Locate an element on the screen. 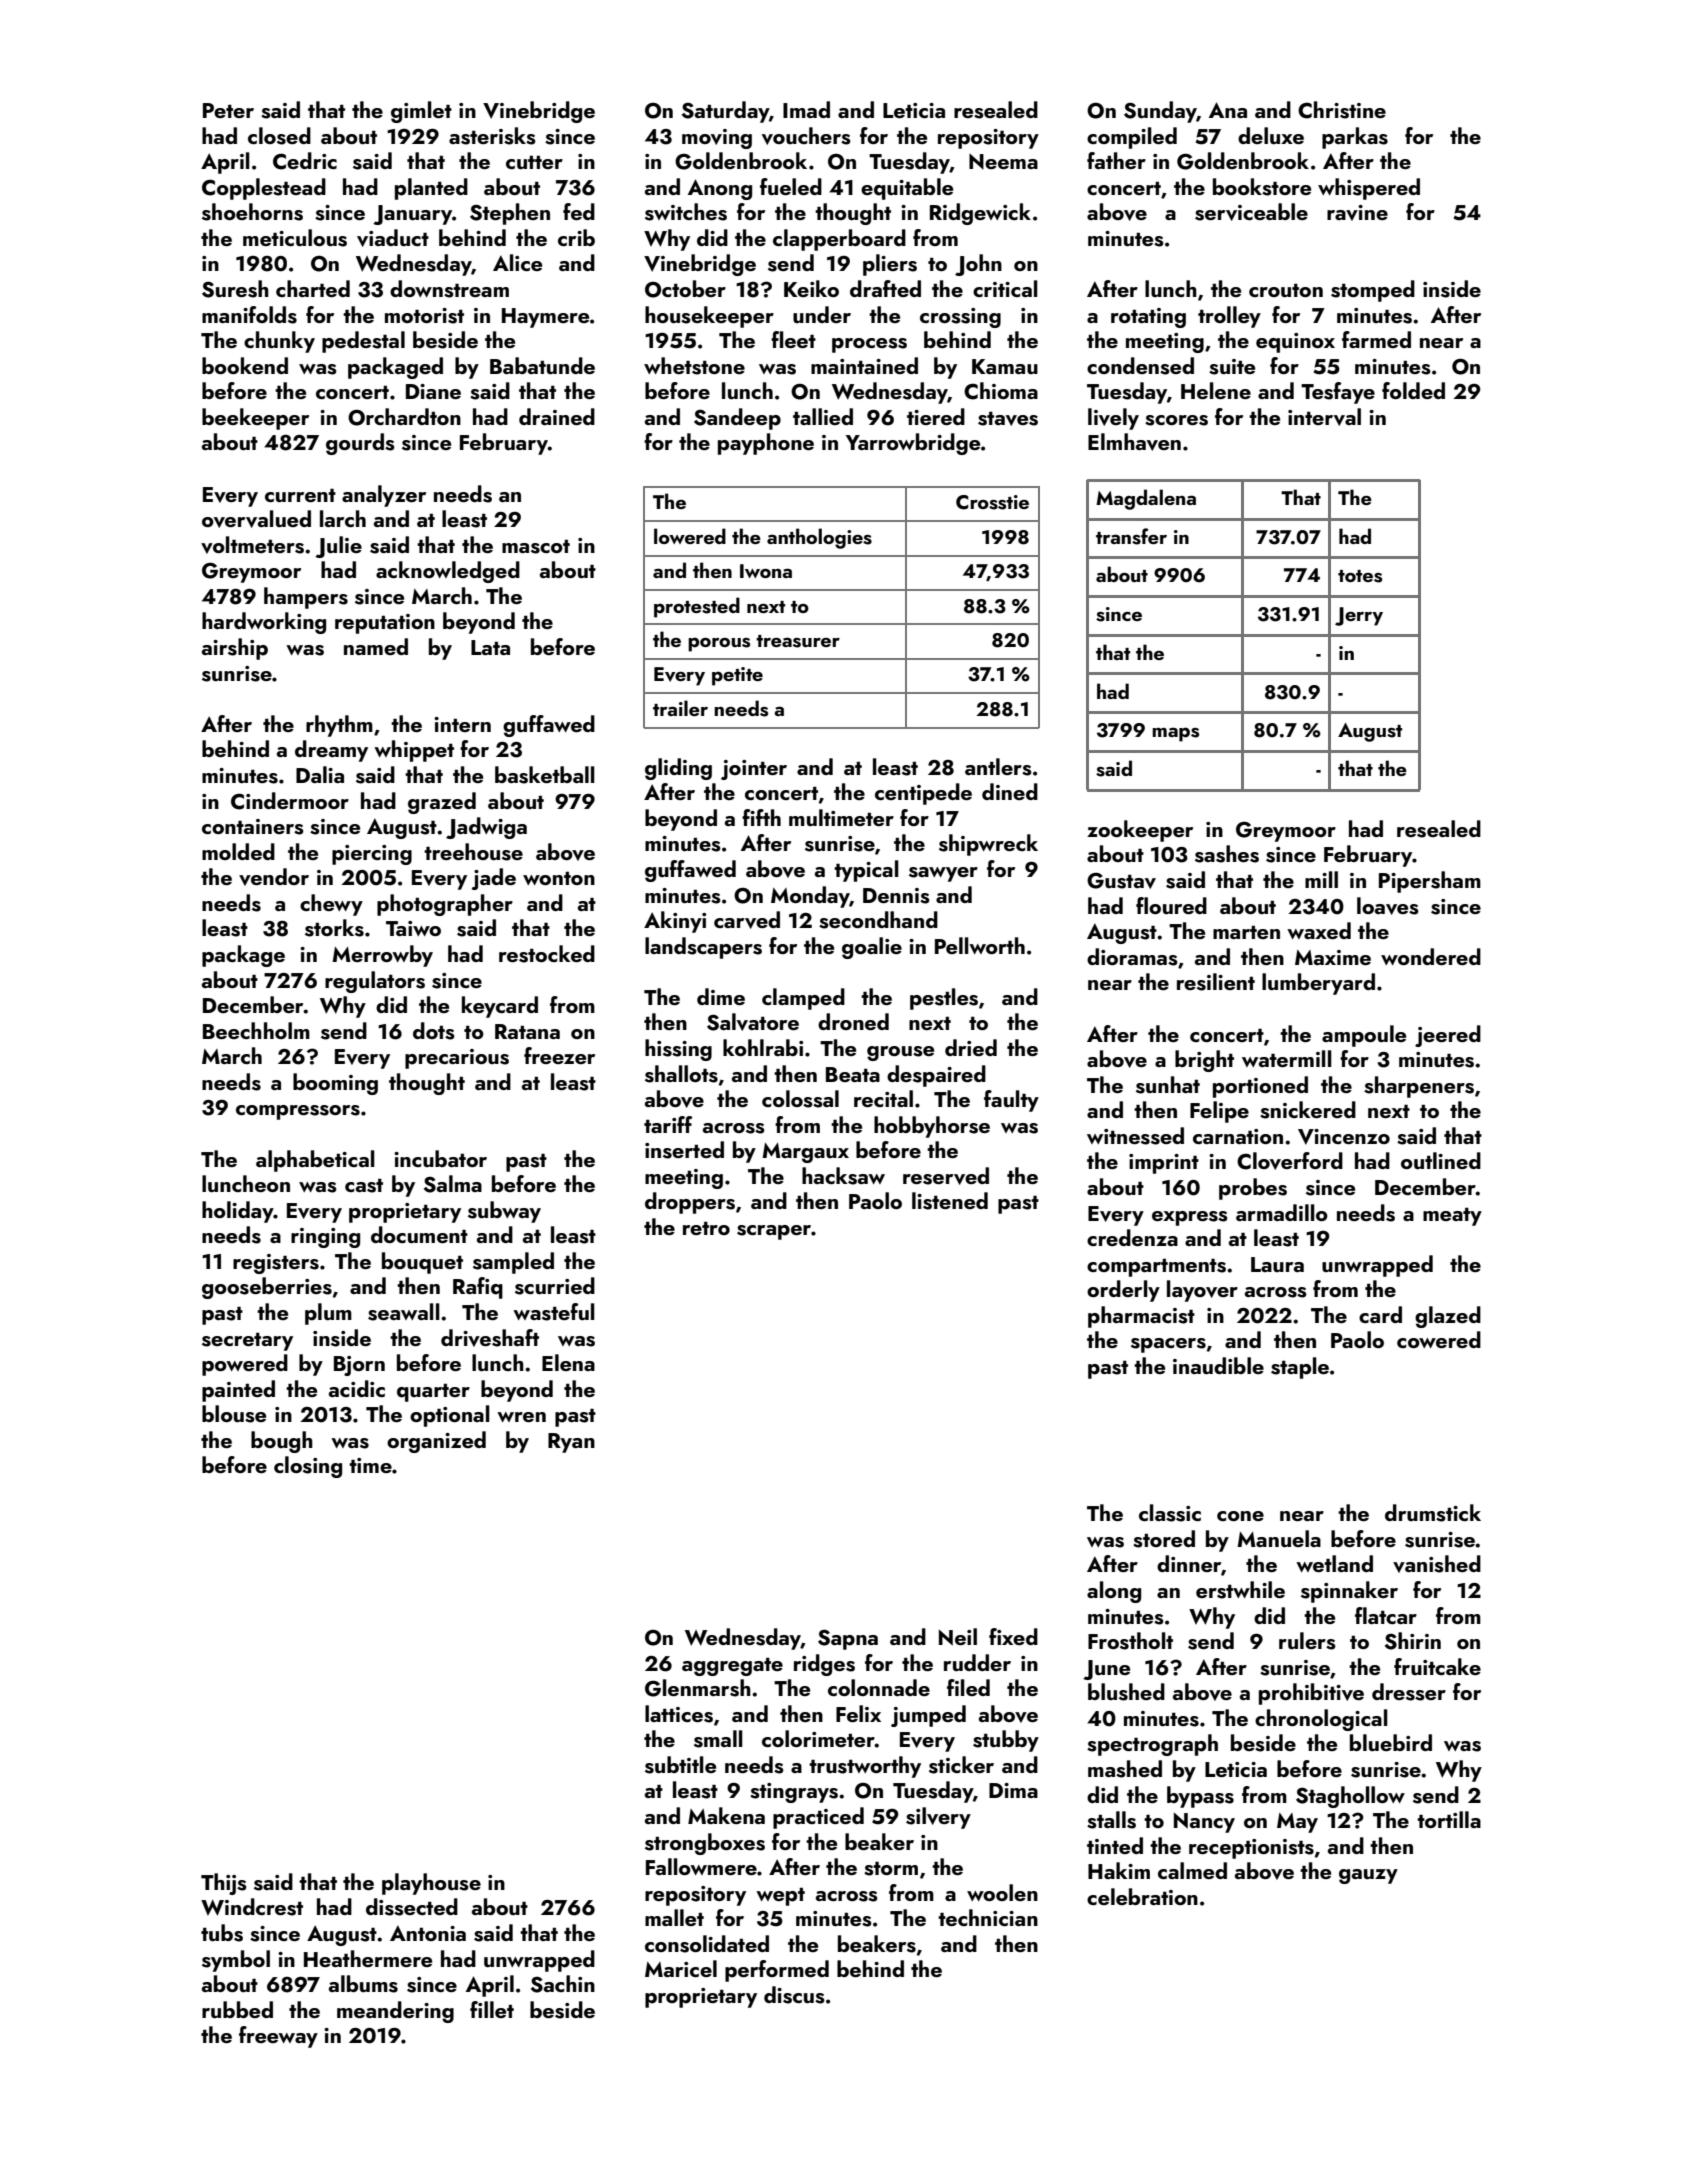 The height and width of the screenshot is (2178, 1683). reserved is located at coordinates (946, 1176).
